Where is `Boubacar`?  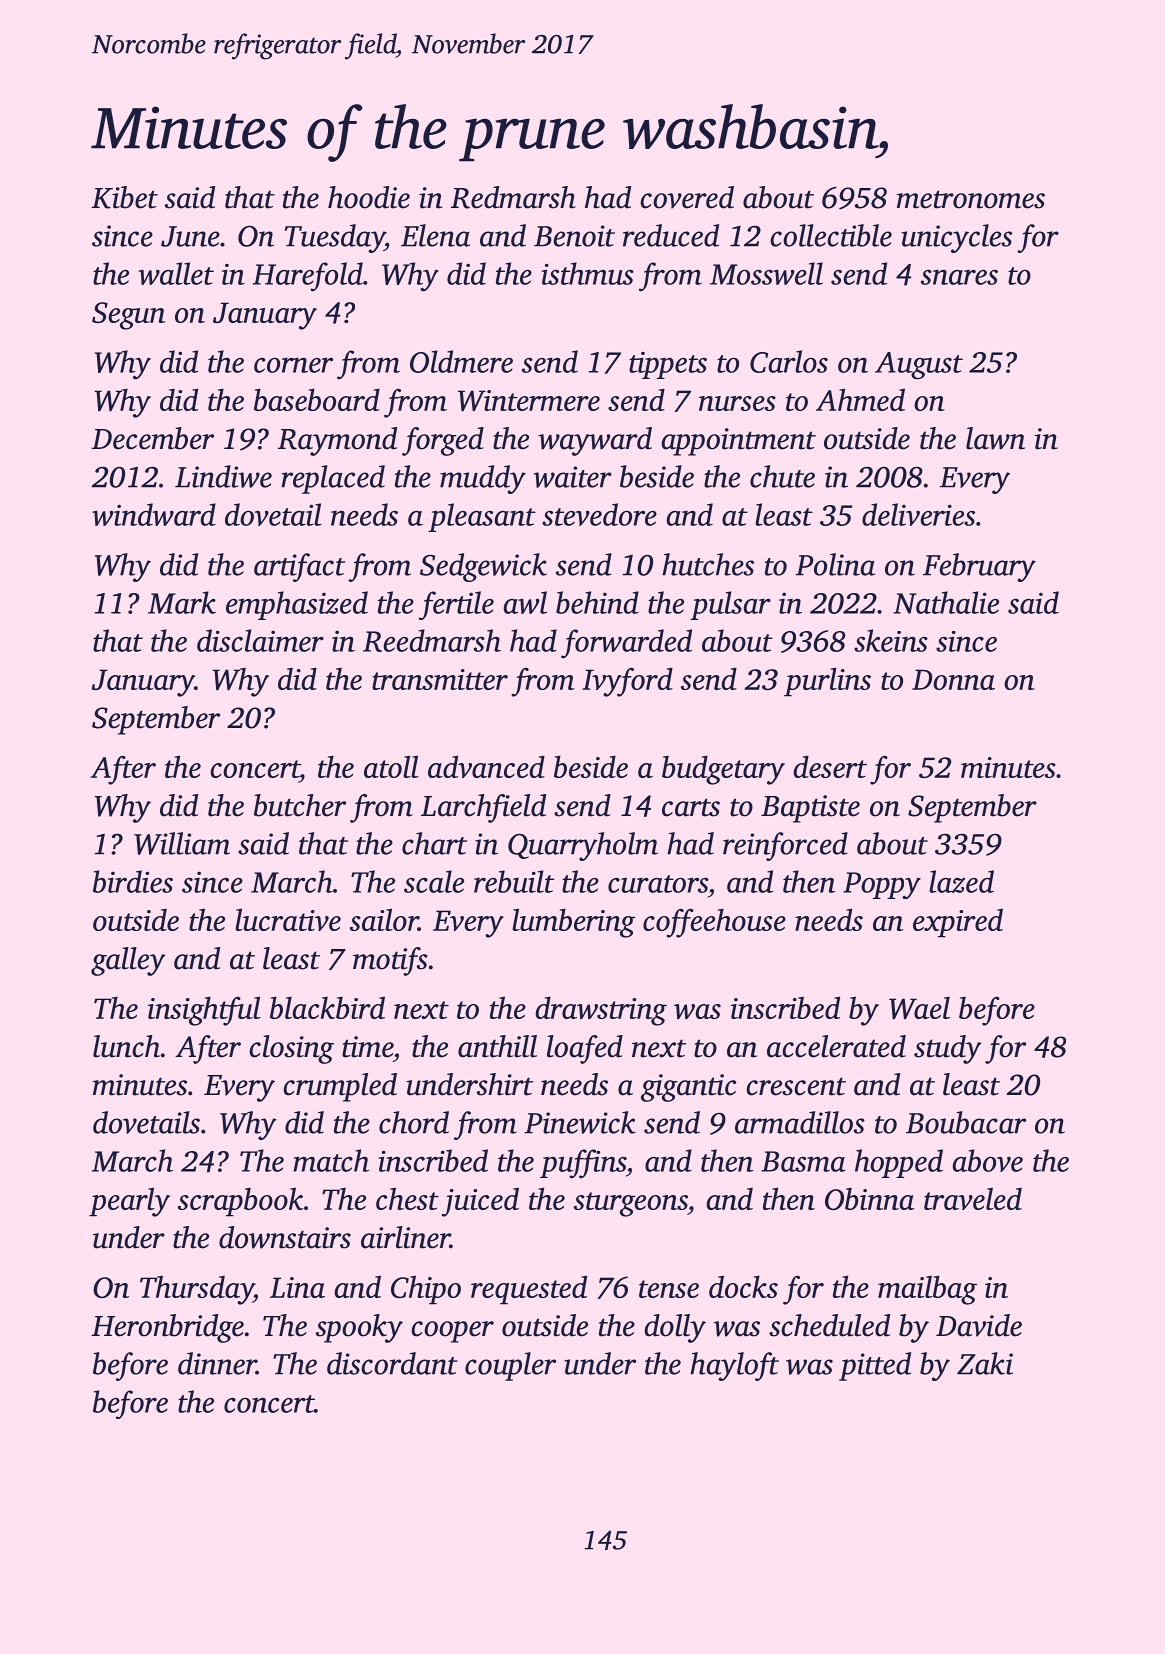 Boubacar is located at coordinates (966, 1122).
